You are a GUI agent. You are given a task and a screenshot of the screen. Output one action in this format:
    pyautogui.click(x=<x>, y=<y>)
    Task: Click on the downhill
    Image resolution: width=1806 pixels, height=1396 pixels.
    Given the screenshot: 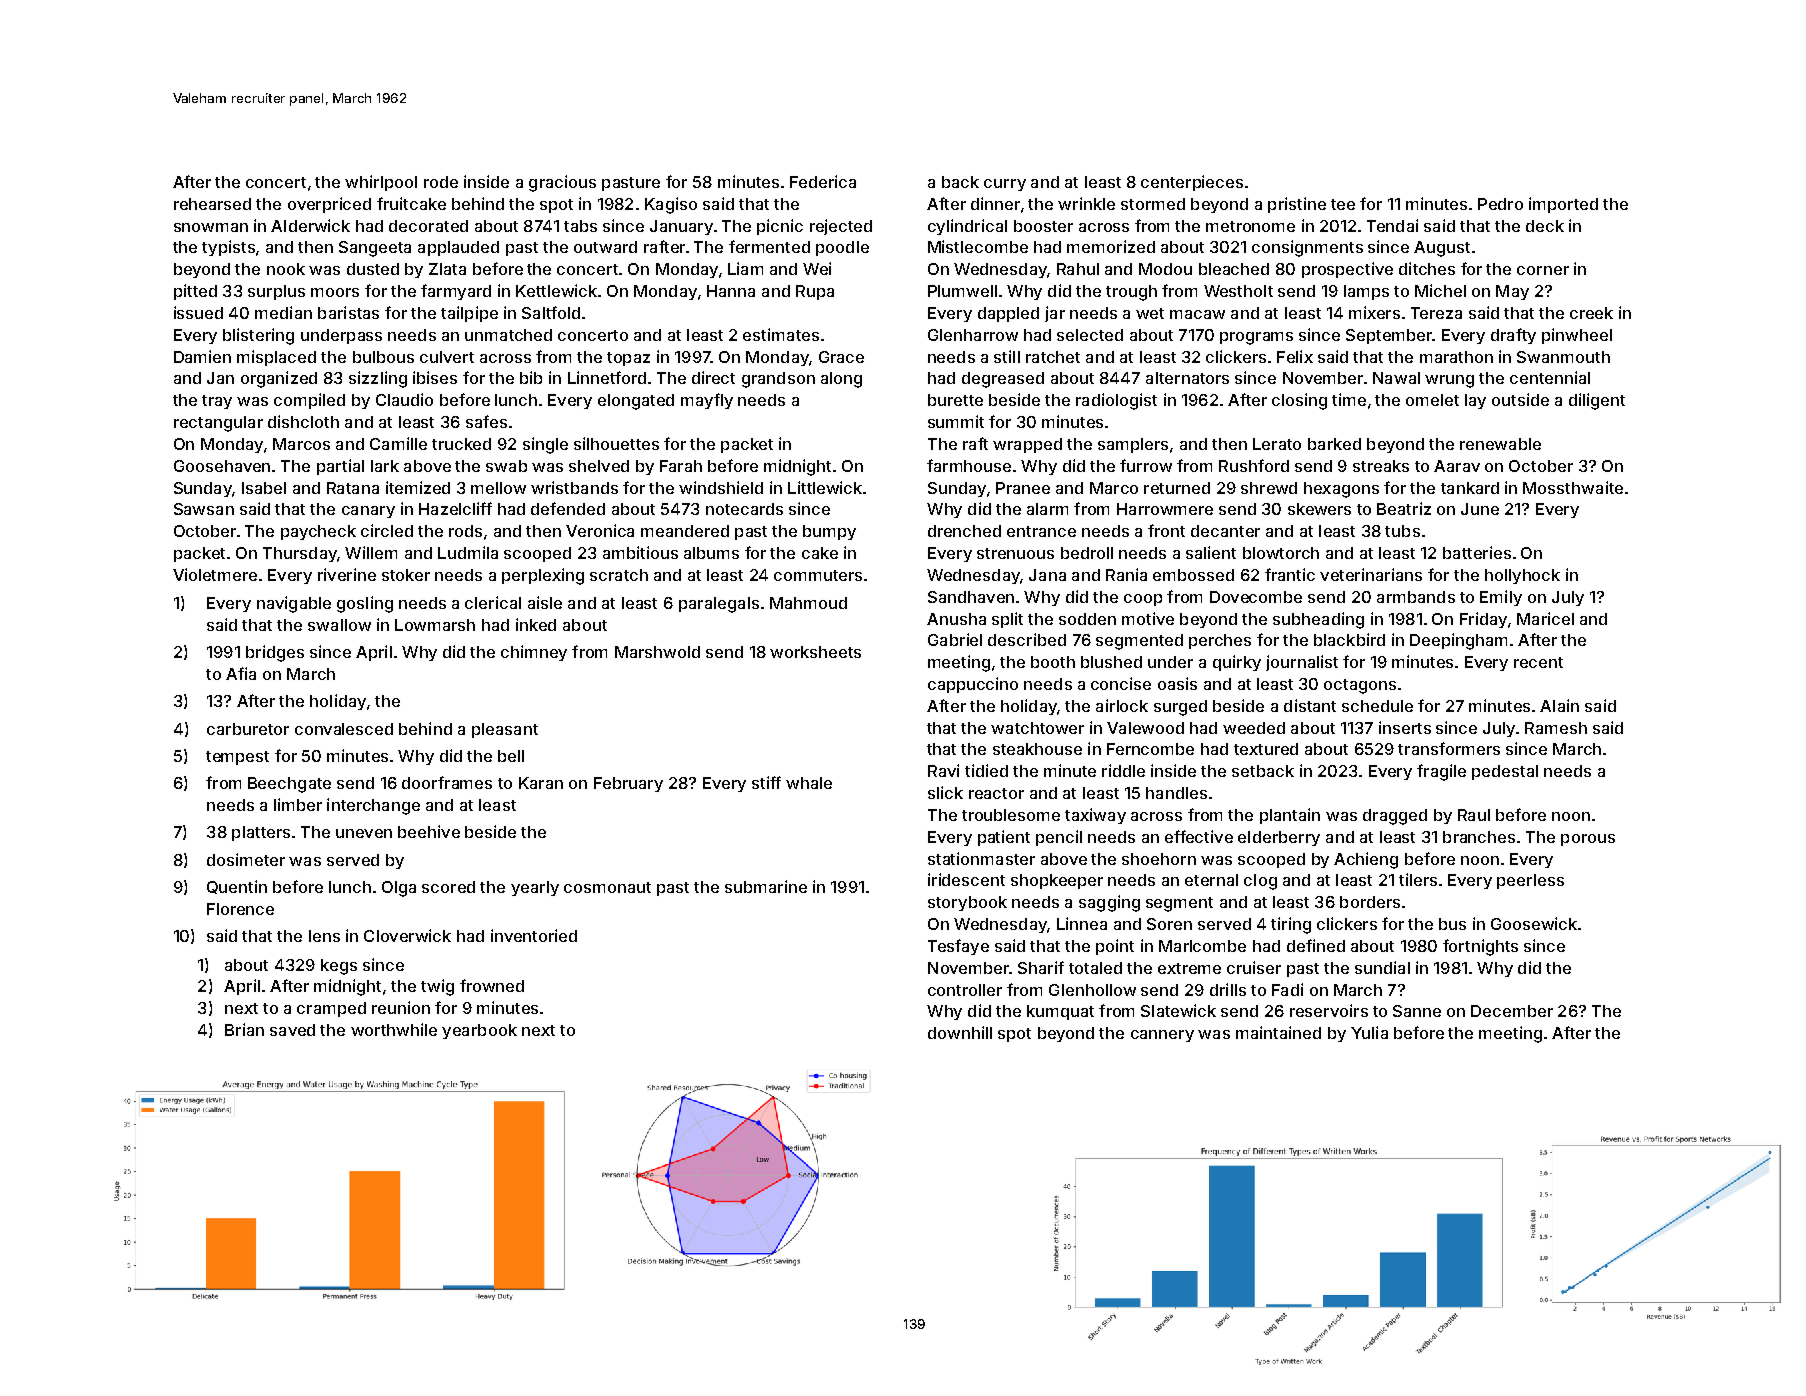 What is the action you would take?
    pyautogui.click(x=960, y=1032)
